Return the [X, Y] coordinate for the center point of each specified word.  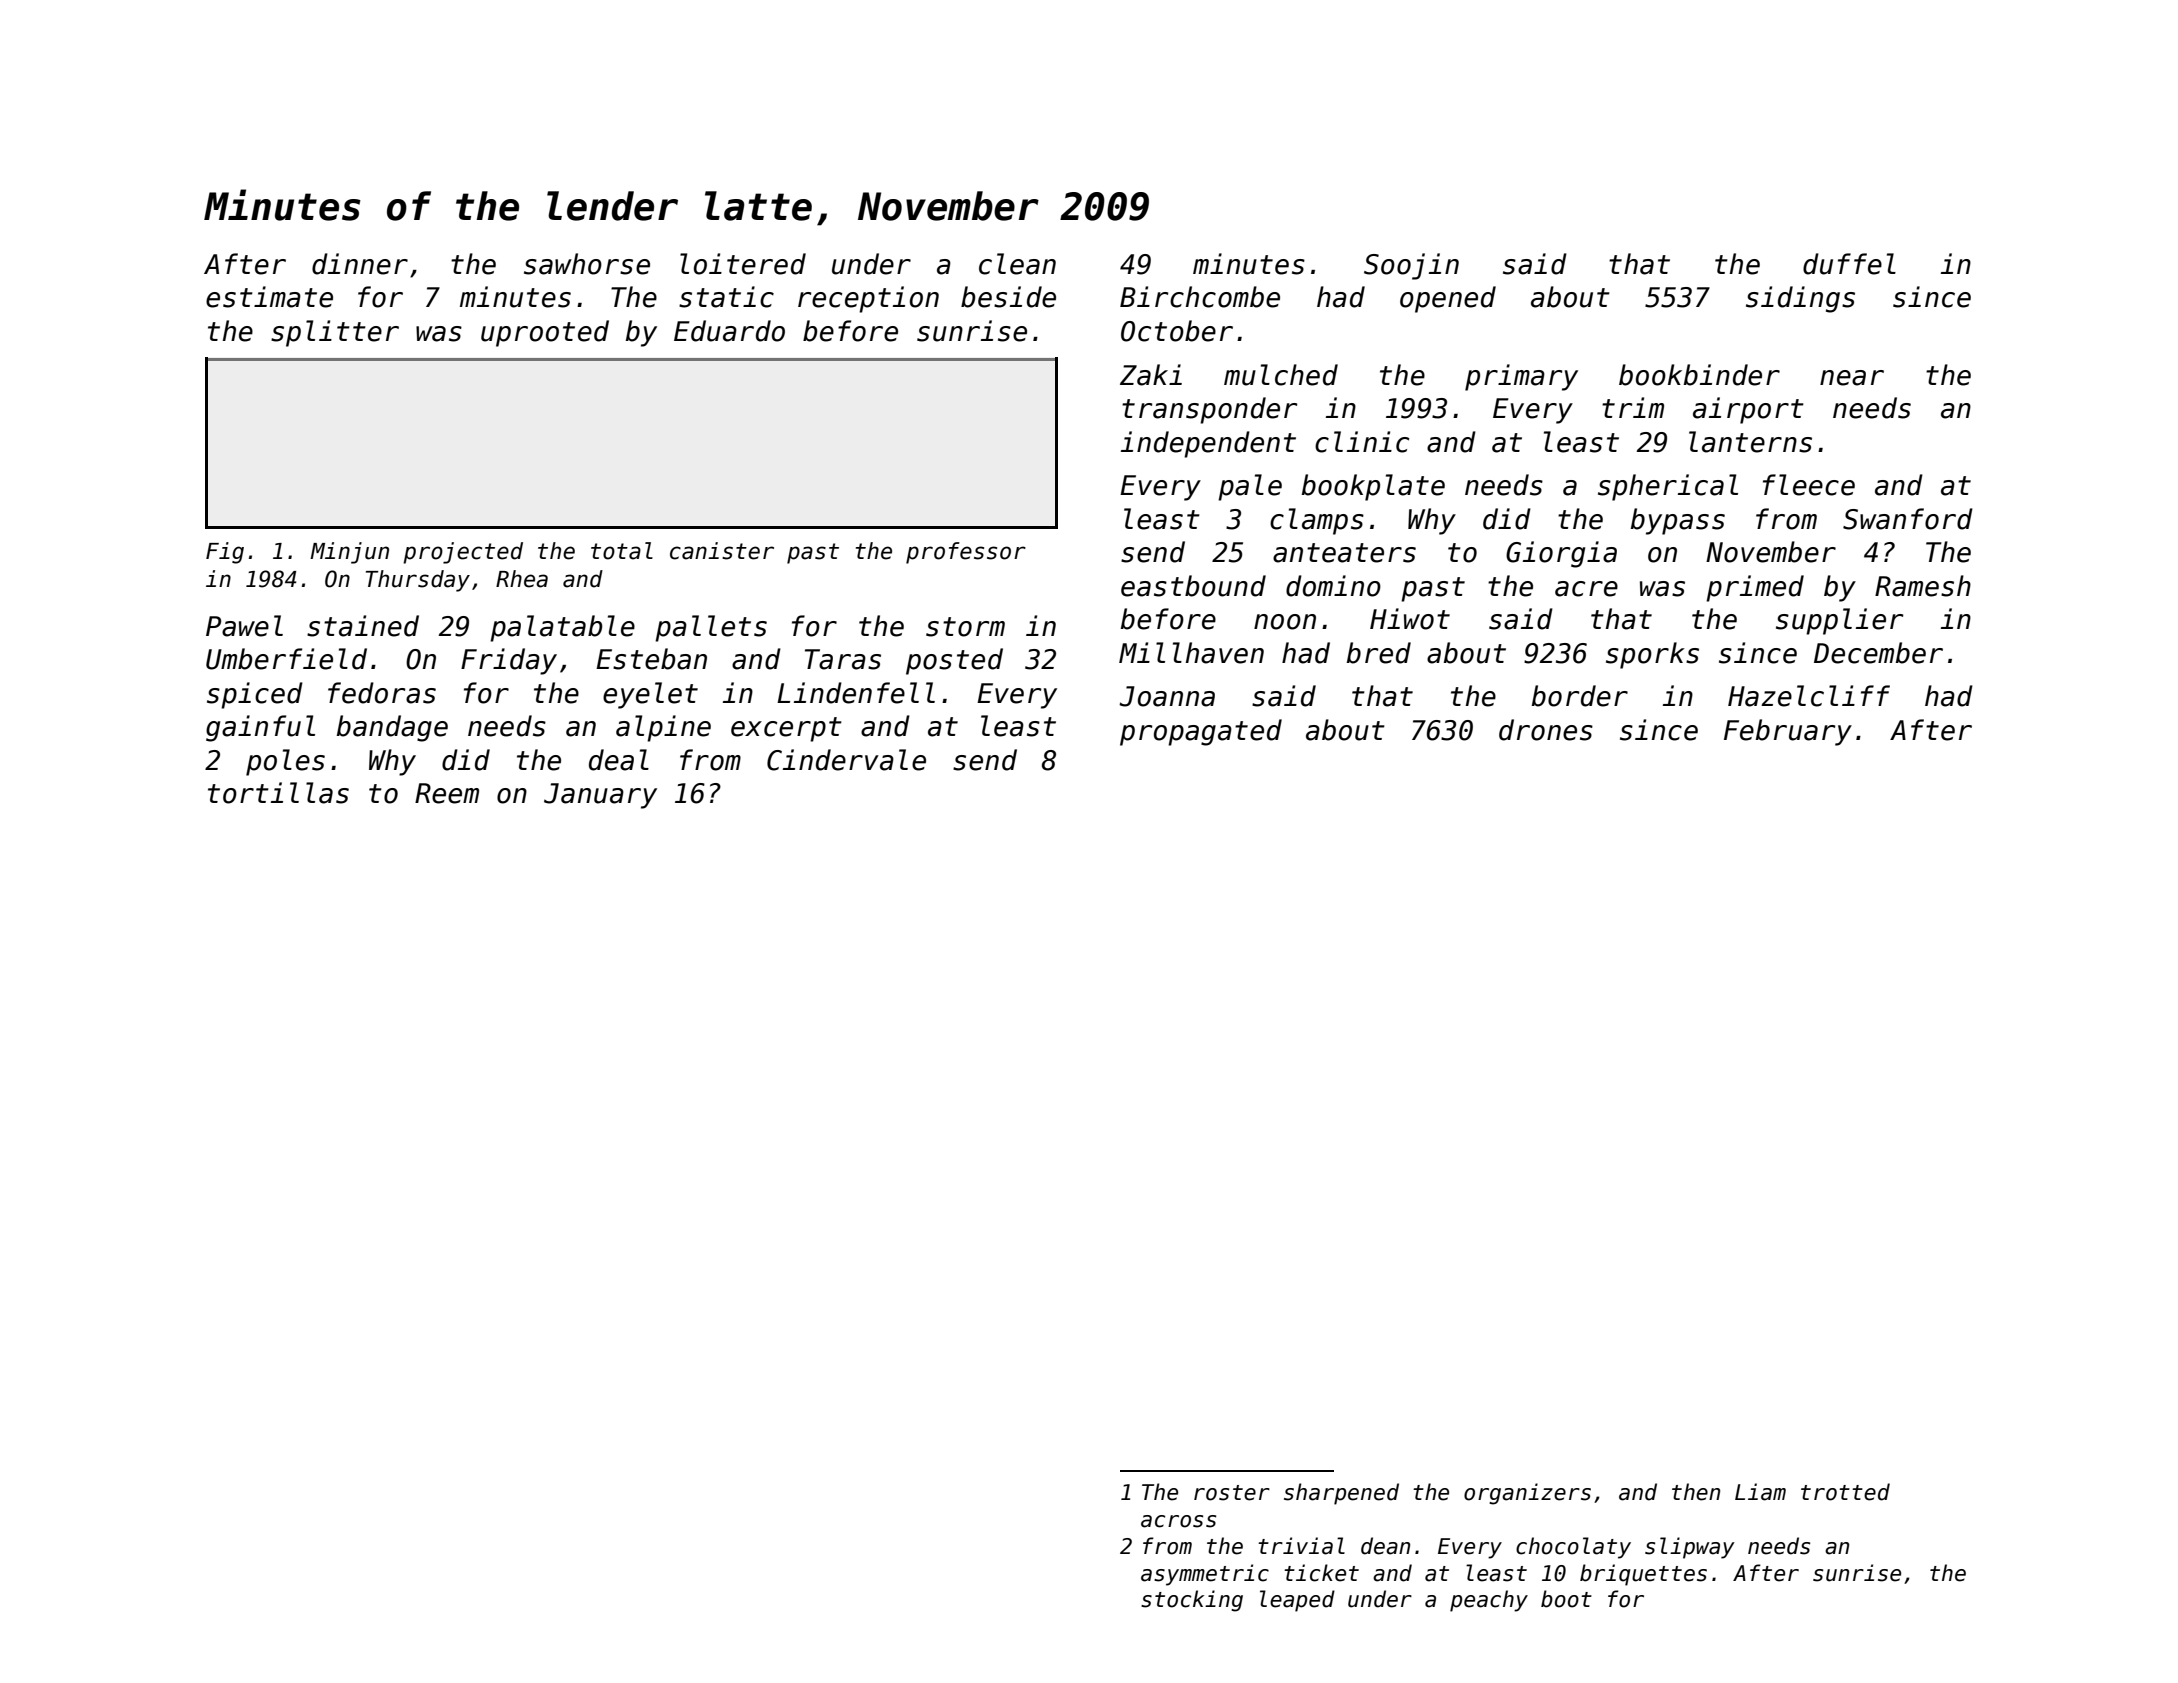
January [600, 796]
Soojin [1411, 266]
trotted [1845, 1492]
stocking [1192, 1601]
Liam [1760, 1492]
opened [1448, 299]
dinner [360, 264]
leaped [1297, 1601]
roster [1232, 1493]
